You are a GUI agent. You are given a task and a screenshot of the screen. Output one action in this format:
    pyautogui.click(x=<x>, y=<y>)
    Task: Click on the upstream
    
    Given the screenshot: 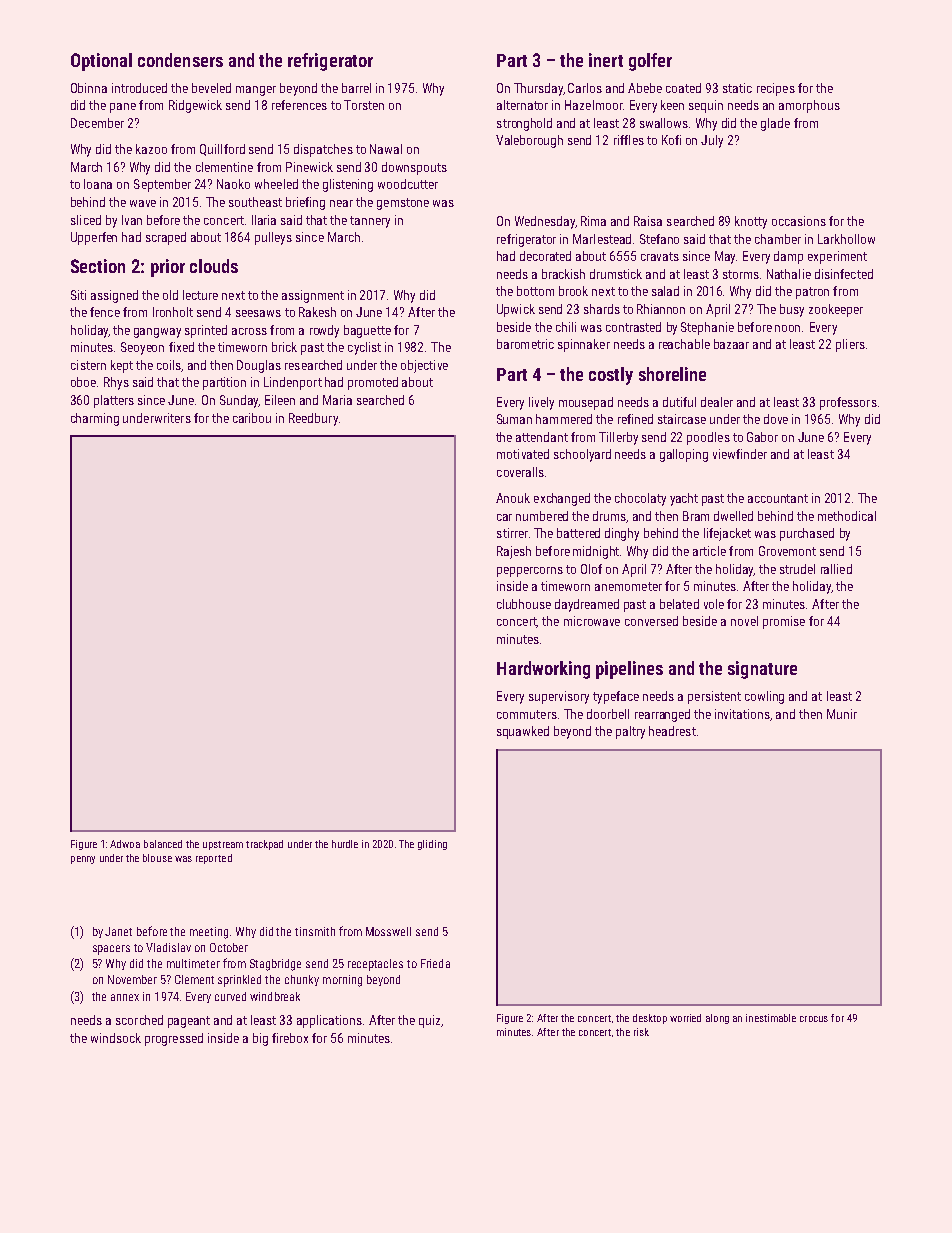 What is the action you would take?
    pyautogui.click(x=223, y=845)
